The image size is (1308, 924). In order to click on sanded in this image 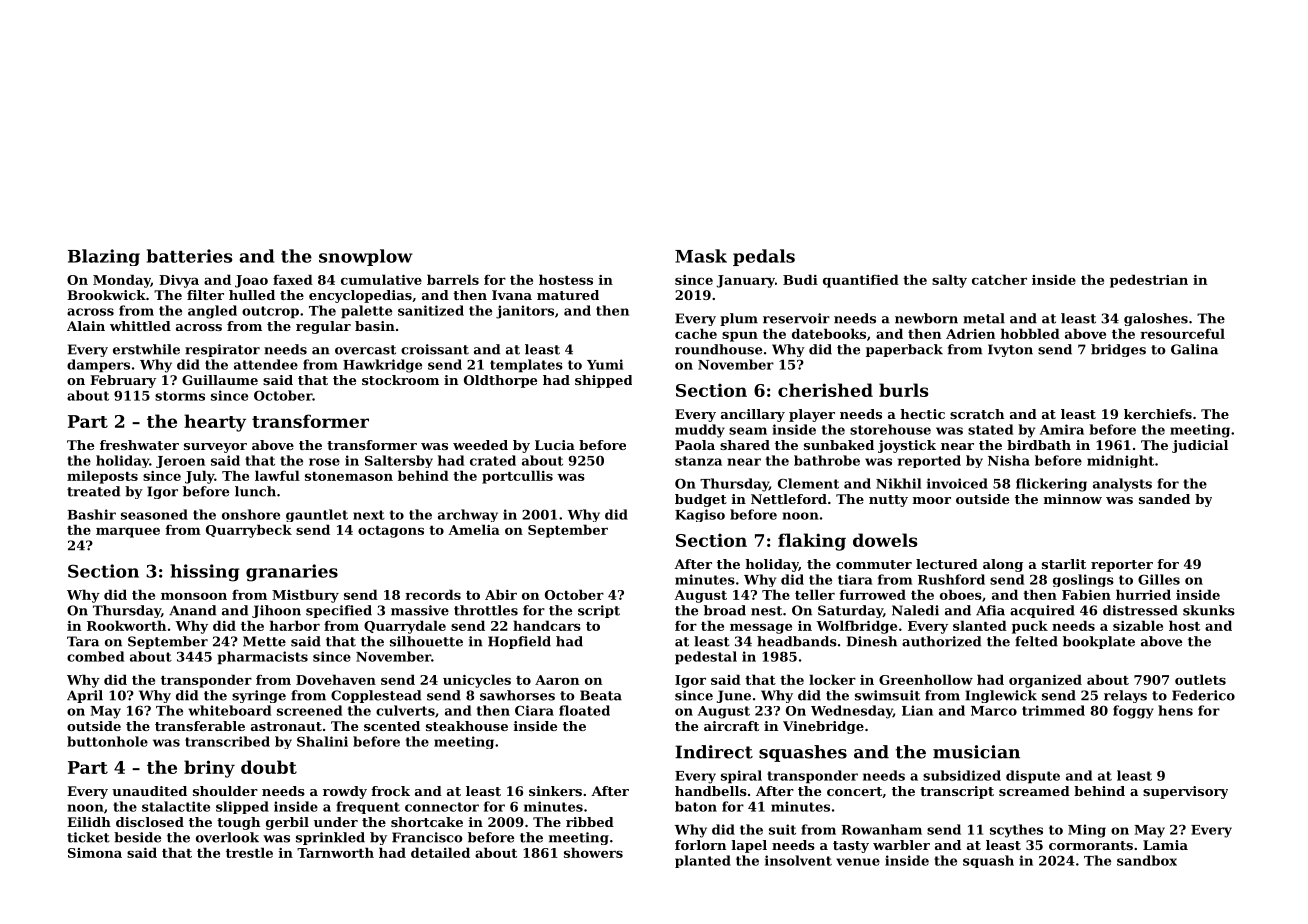, I will do `click(1164, 499)`.
